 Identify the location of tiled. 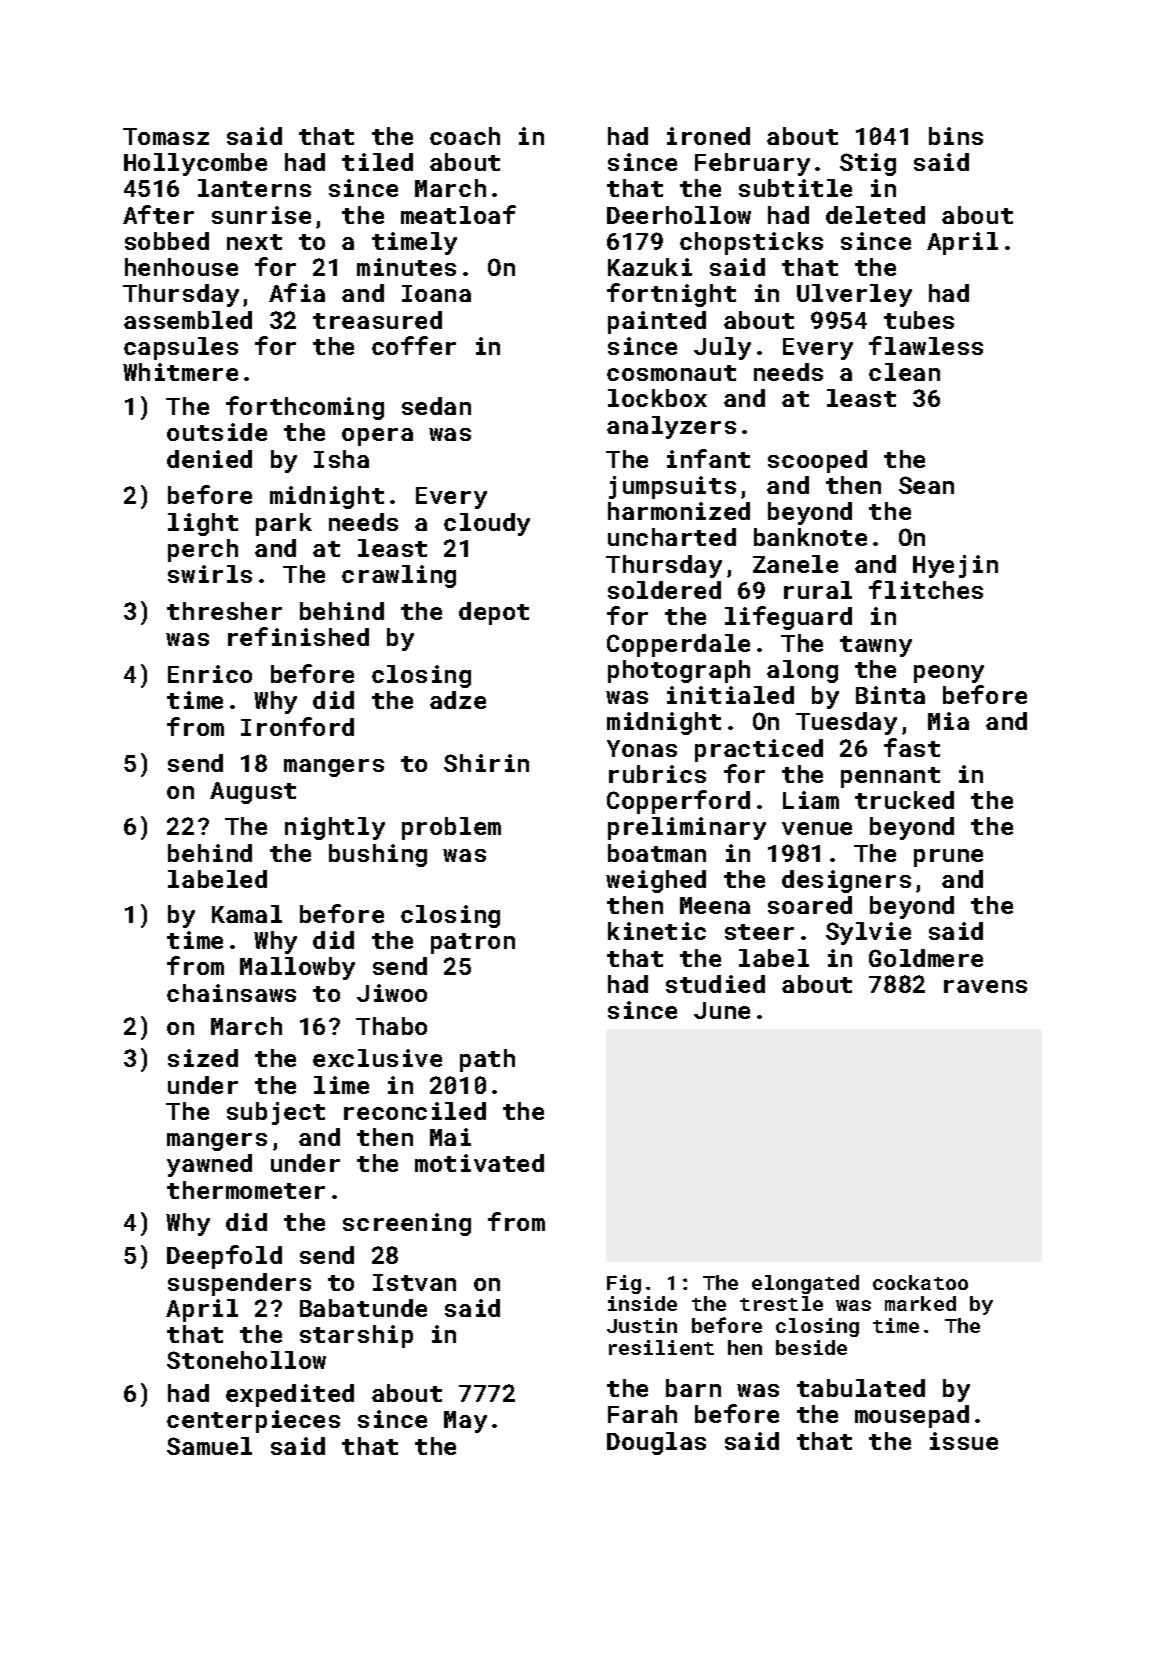
(377, 162).
